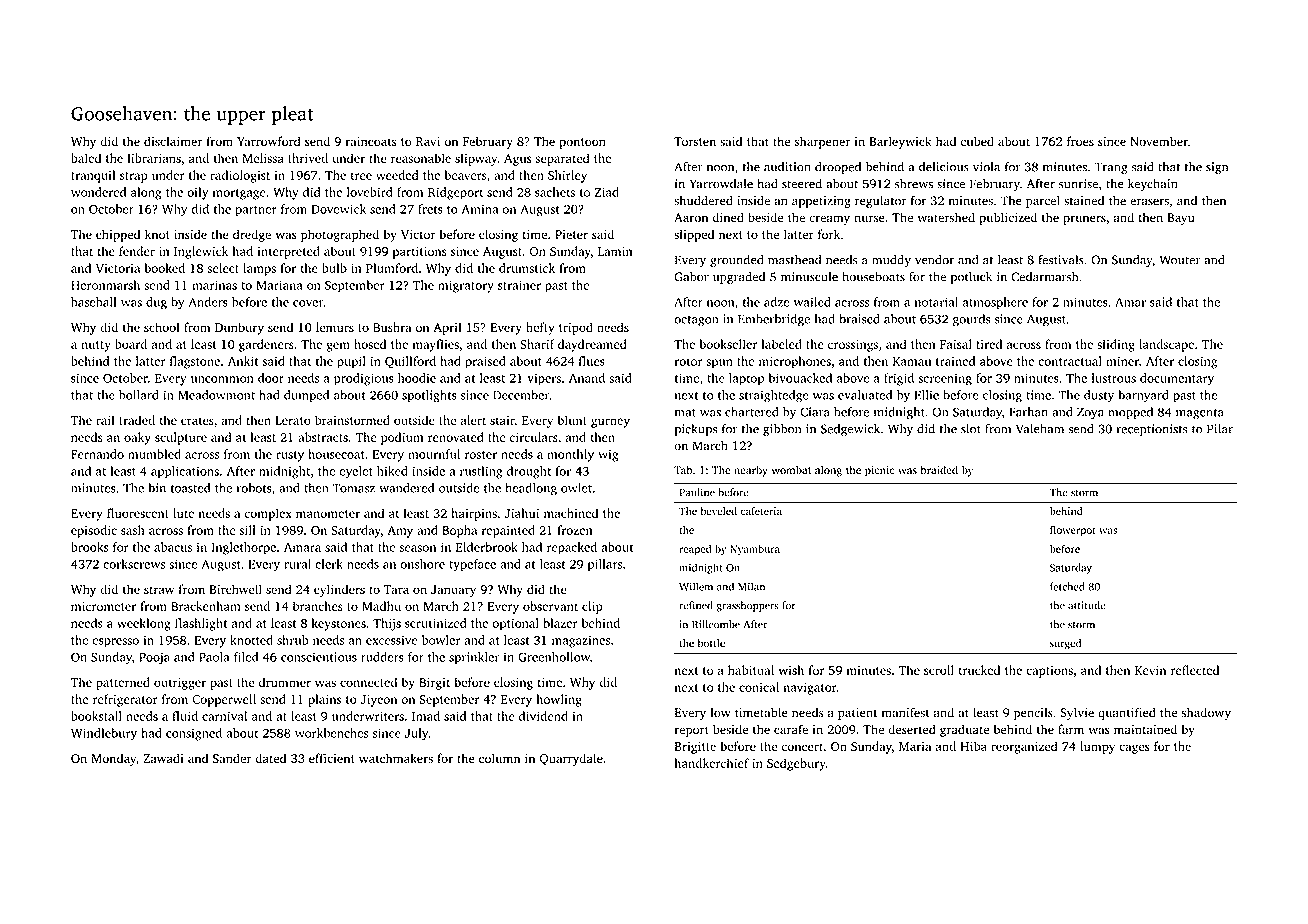 This screenshot has height=924, width=1308. Describe the element at coordinates (986, 167) in the screenshot. I see `viola` at that location.
